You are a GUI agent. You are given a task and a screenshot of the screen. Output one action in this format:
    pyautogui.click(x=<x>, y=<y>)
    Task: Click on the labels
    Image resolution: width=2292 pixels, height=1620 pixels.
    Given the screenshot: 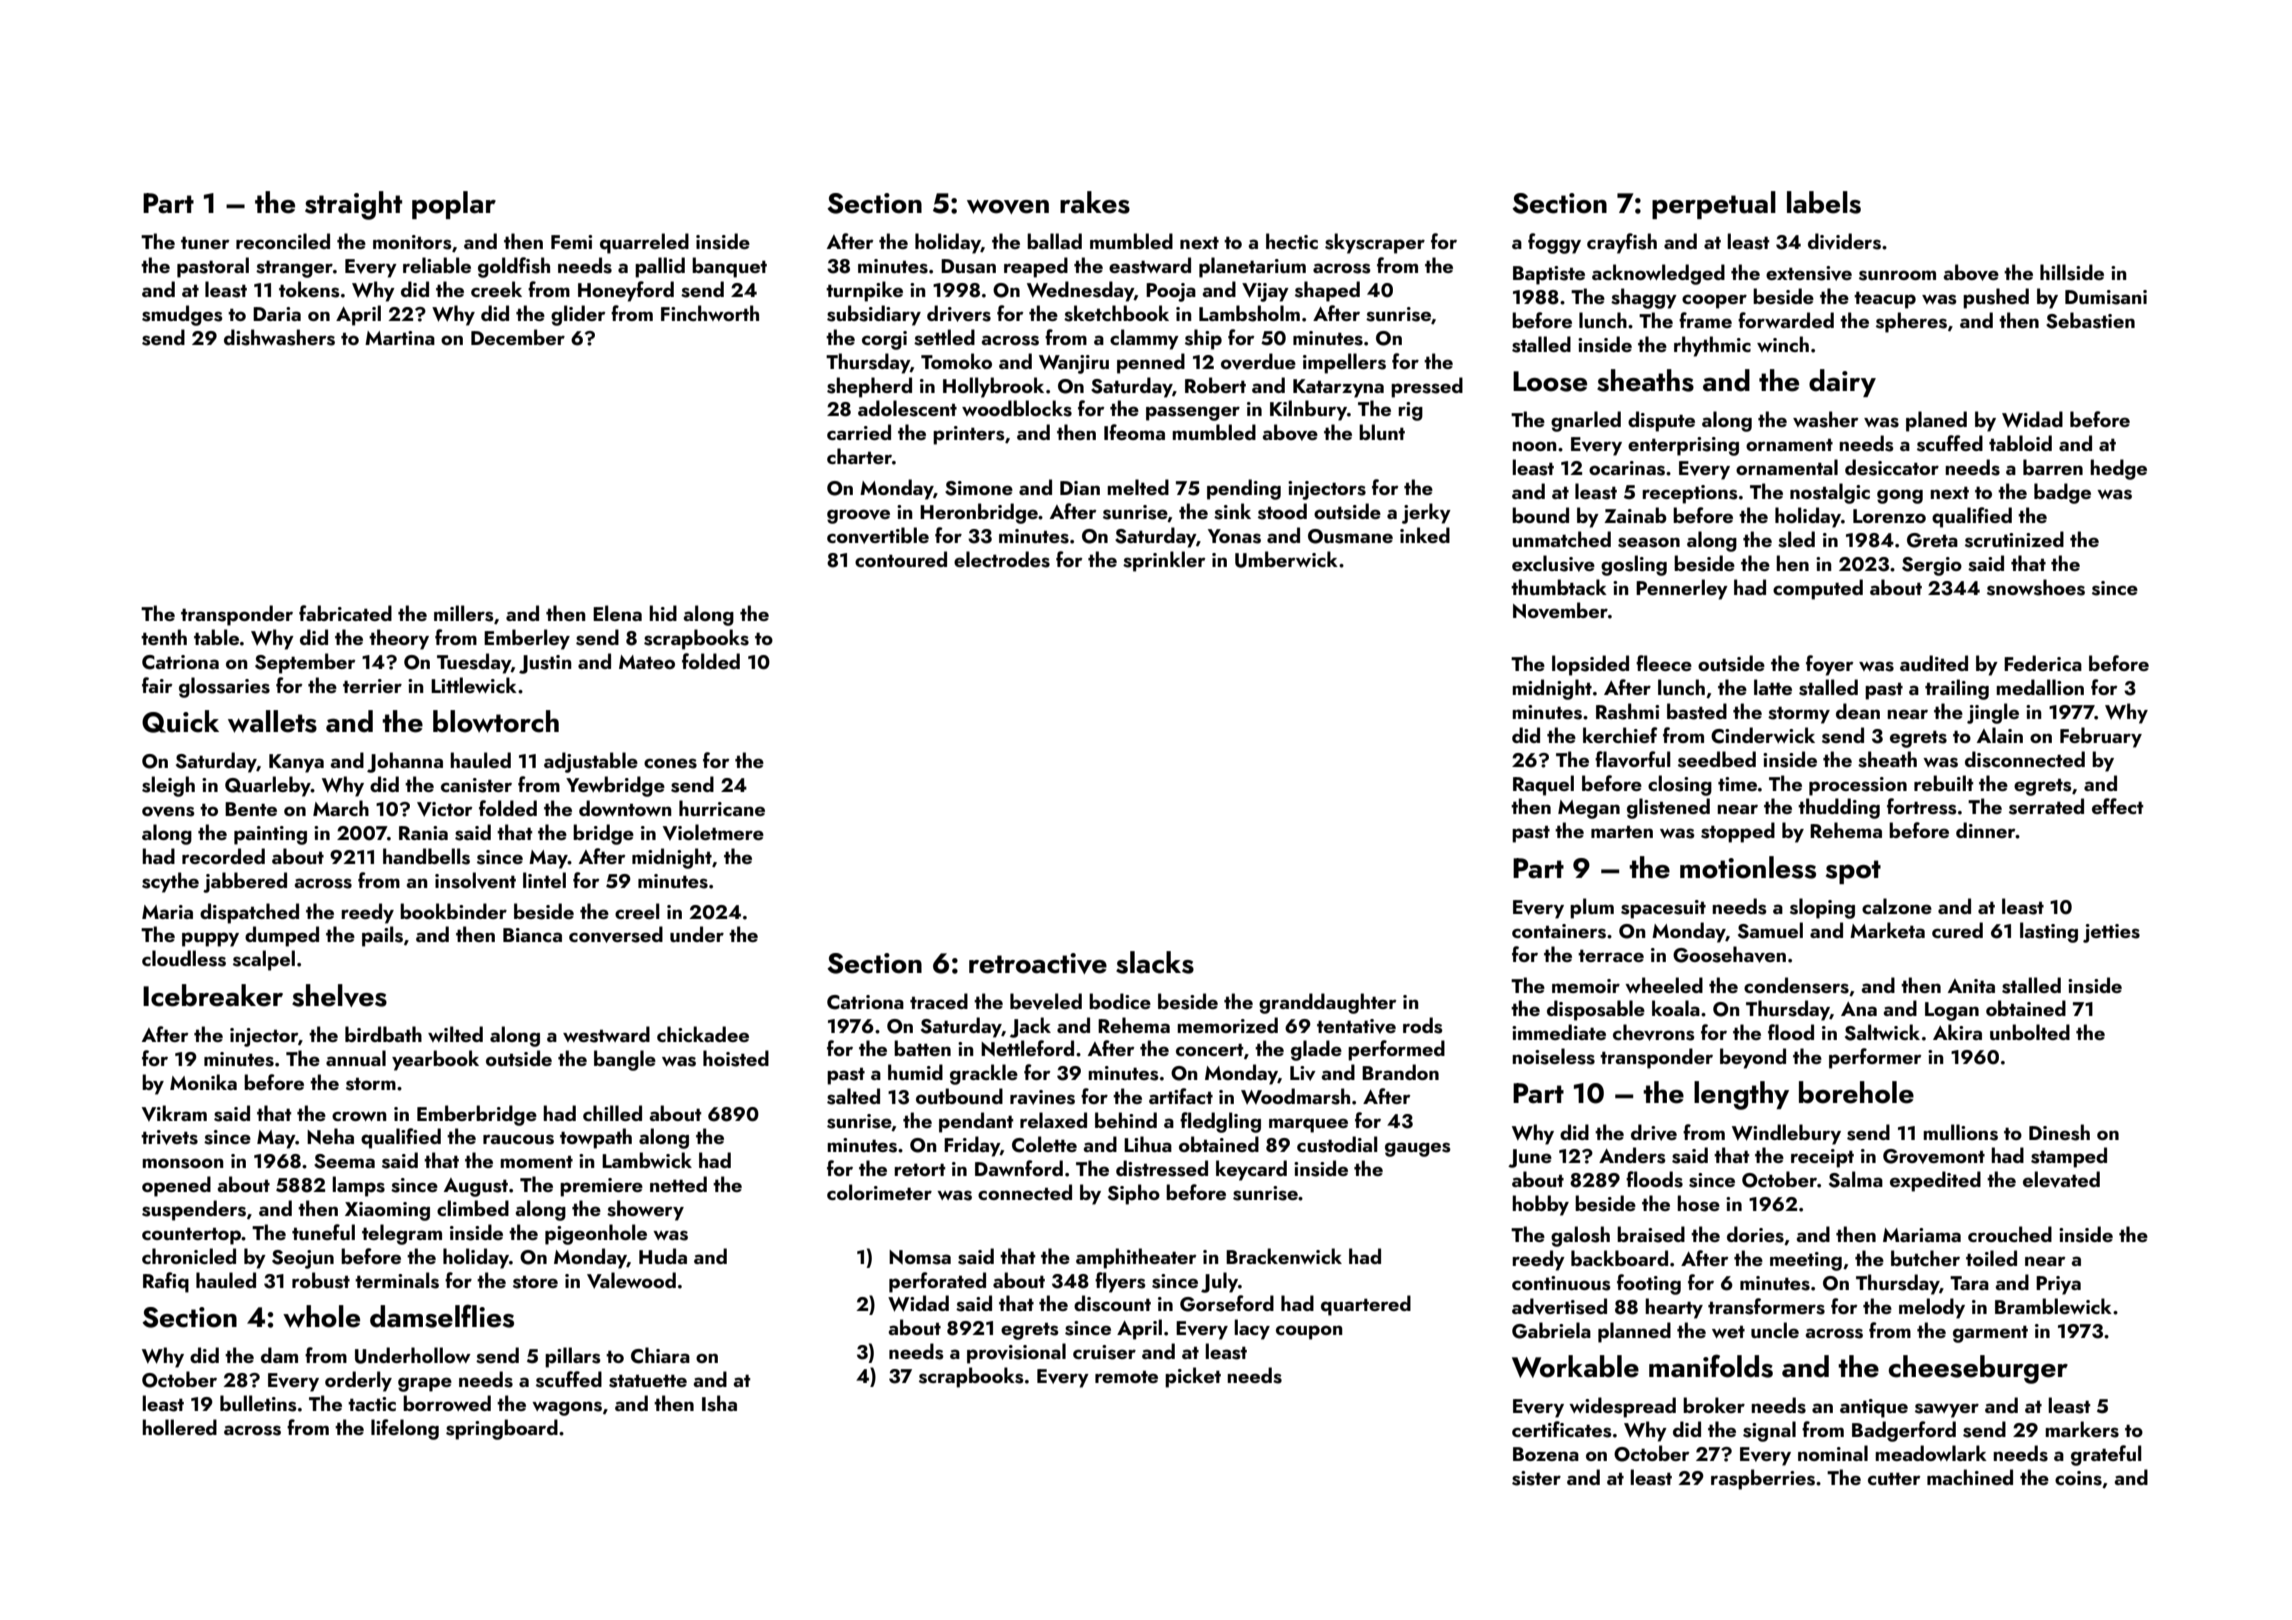 What is the action you would take?
    pyautogui.click(x=1824, y=202)
